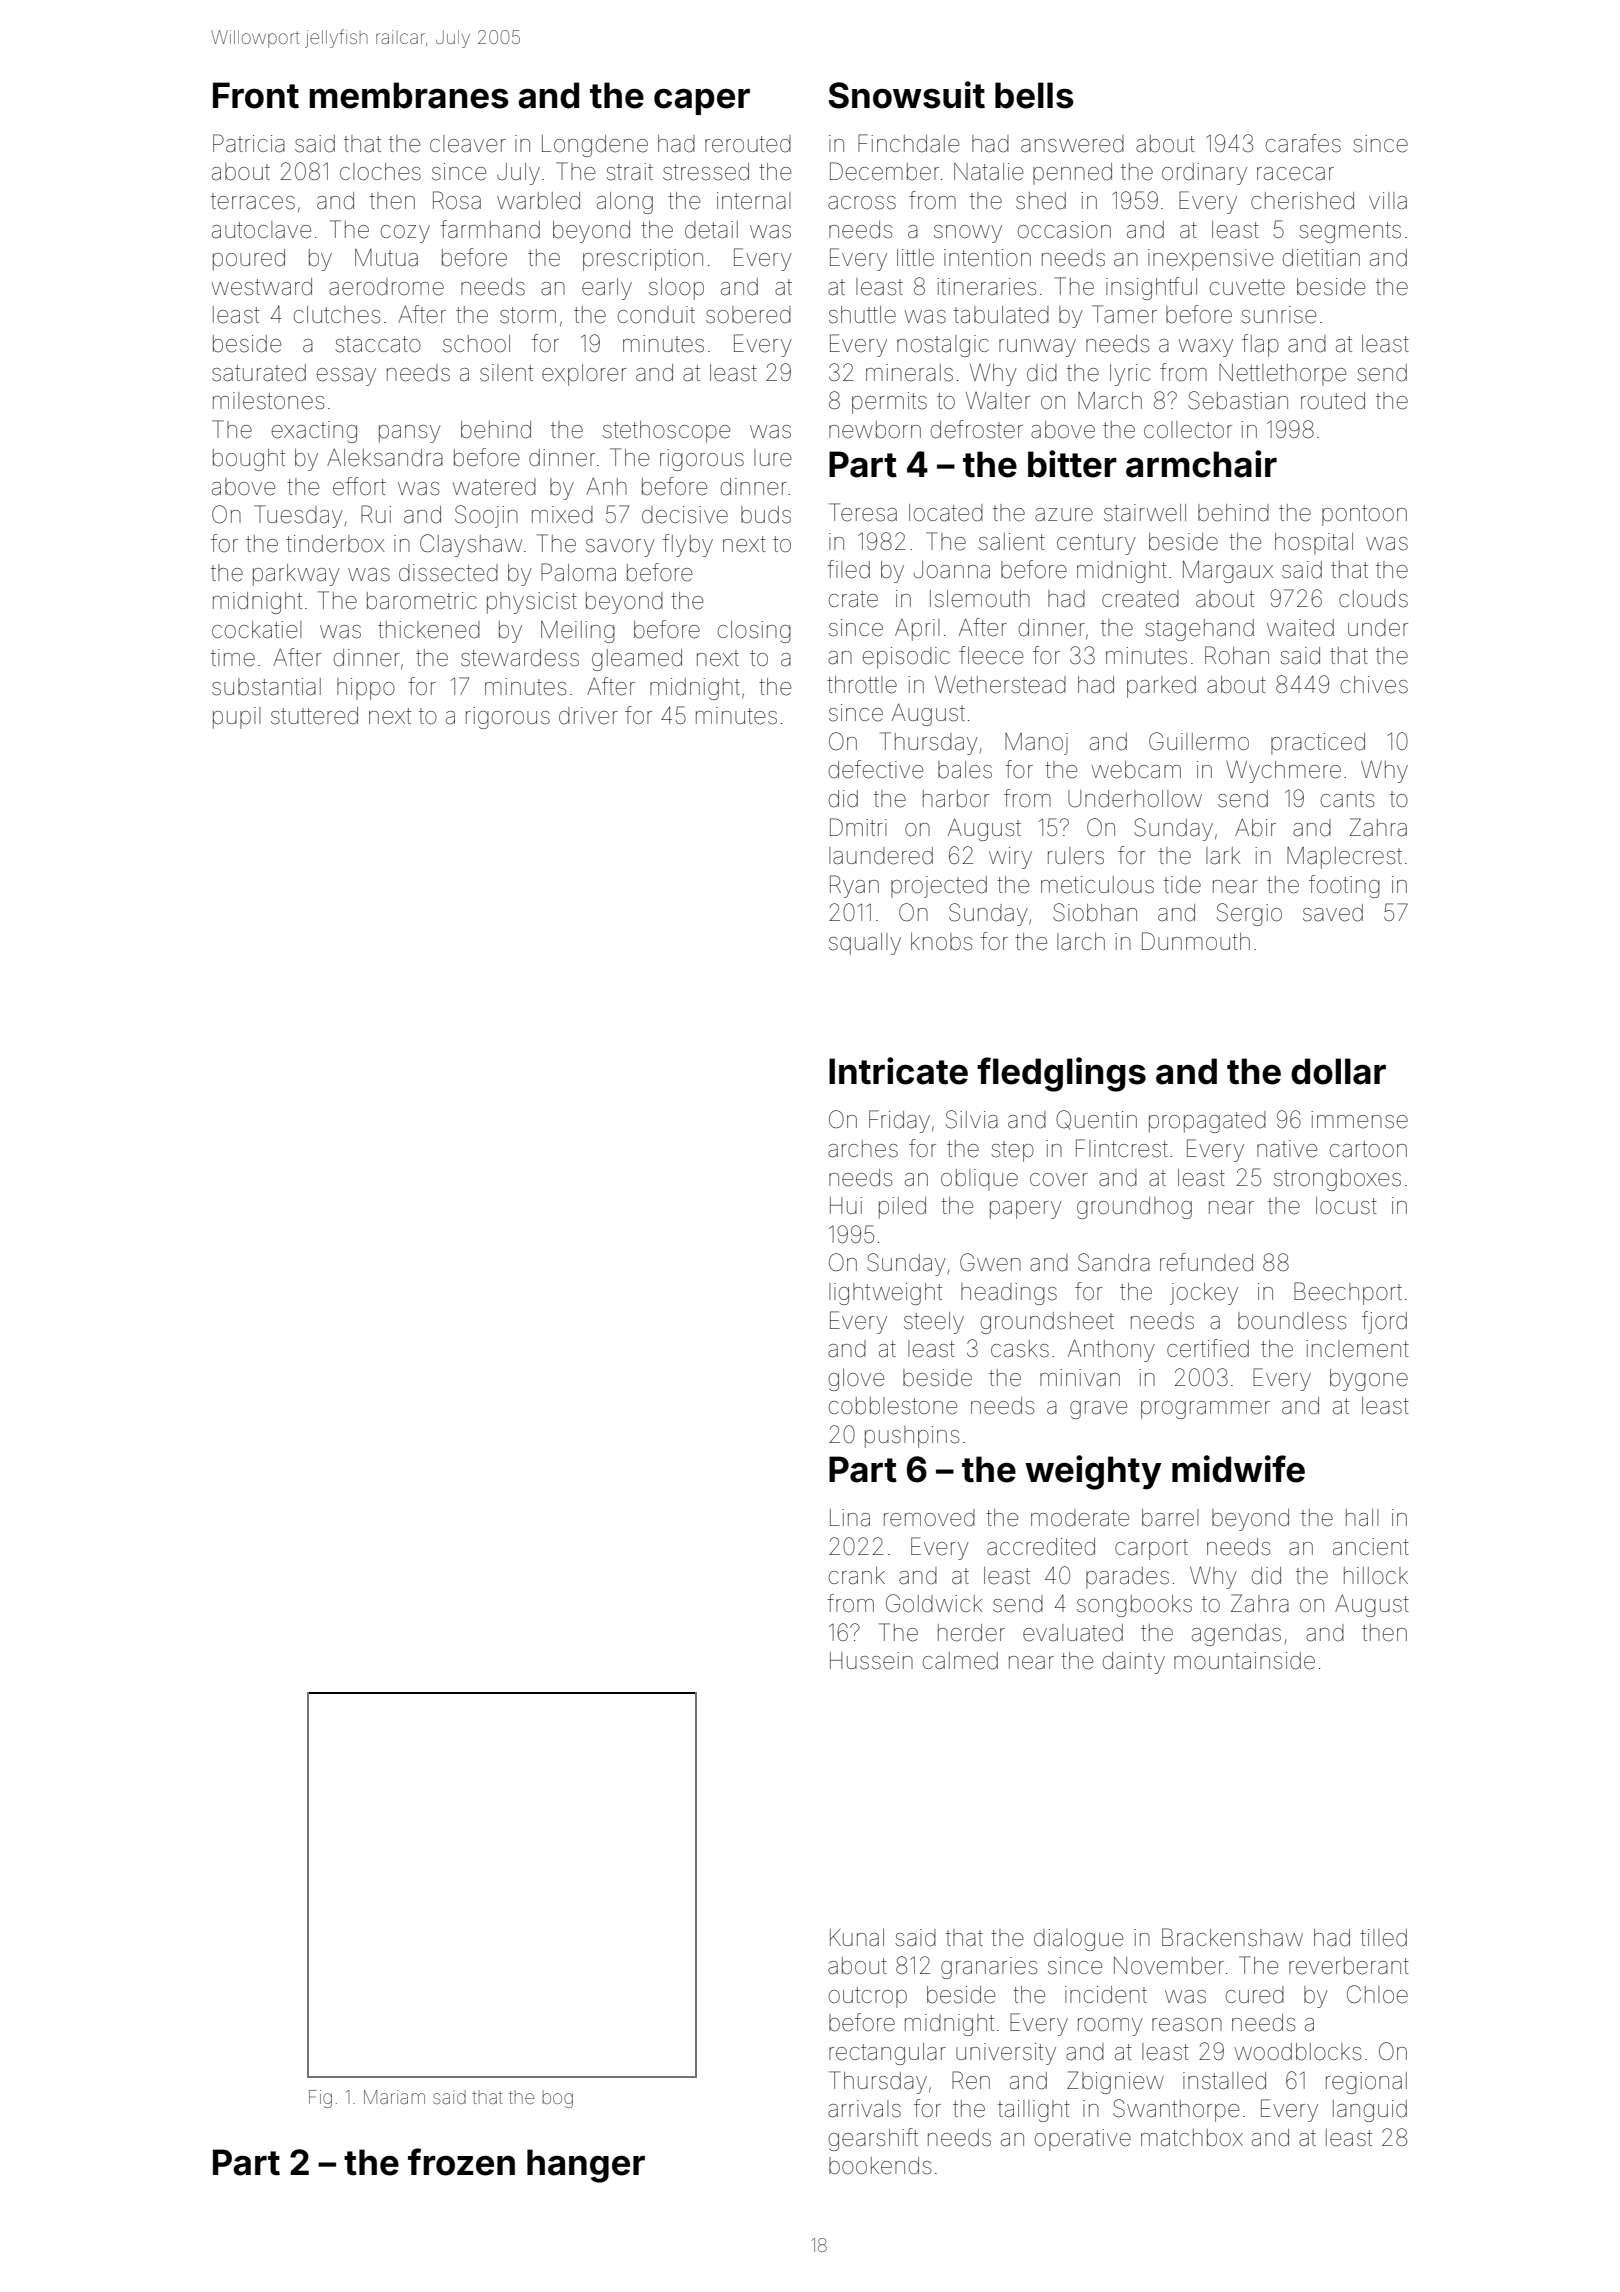  What do you see at coordinates (1072, 144) in the page?
I see `answered` at bounding box center [1072, 144].
